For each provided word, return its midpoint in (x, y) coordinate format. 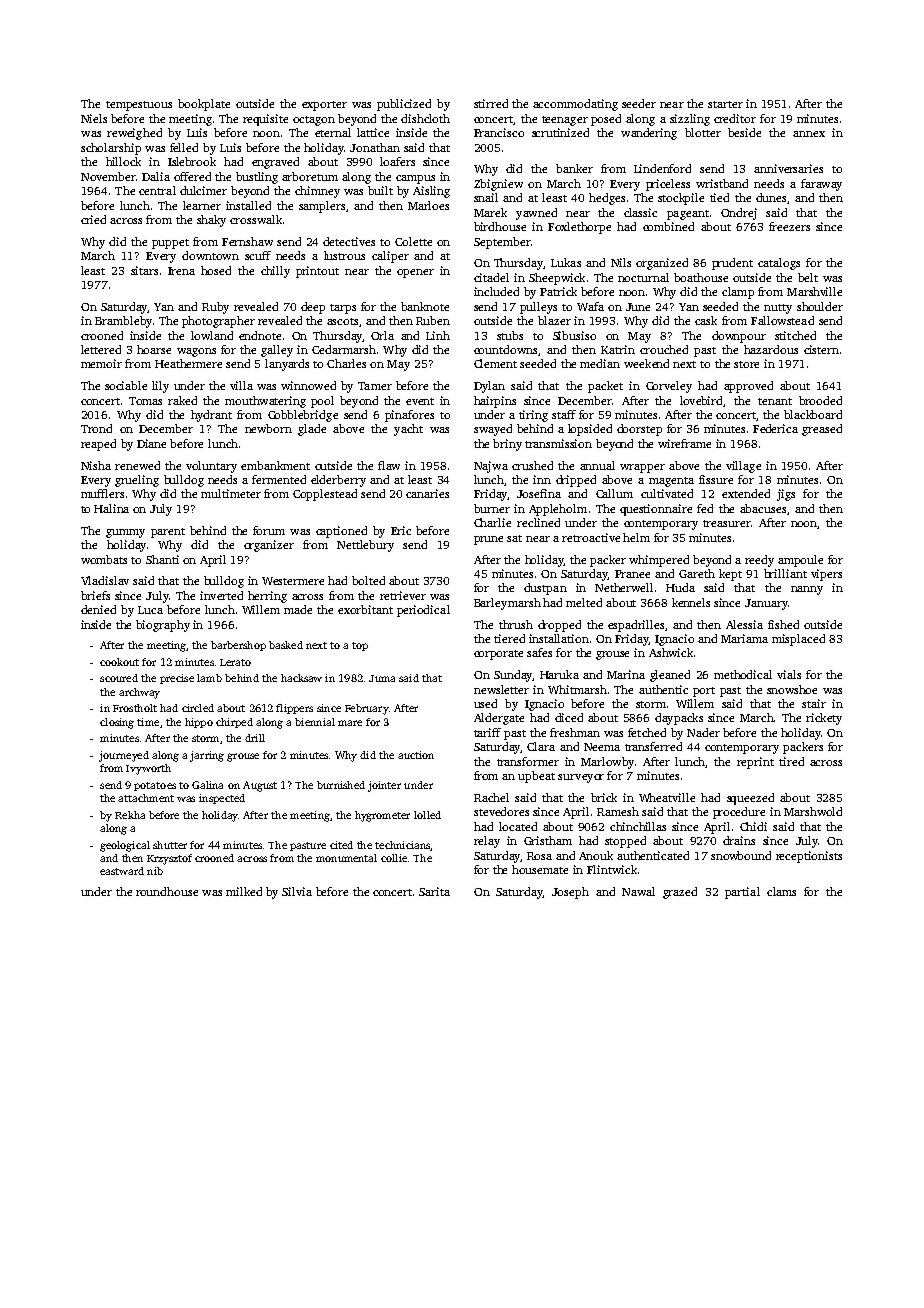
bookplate (204, 105)
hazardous (771, 349)
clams (781, 891)
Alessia (744, 624)
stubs (510, 335)
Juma (382, 678)
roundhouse (167, 891)
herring (267, 597)
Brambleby (123, 322)
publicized (404, 105)
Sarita (434, 891)
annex (809, 134)
